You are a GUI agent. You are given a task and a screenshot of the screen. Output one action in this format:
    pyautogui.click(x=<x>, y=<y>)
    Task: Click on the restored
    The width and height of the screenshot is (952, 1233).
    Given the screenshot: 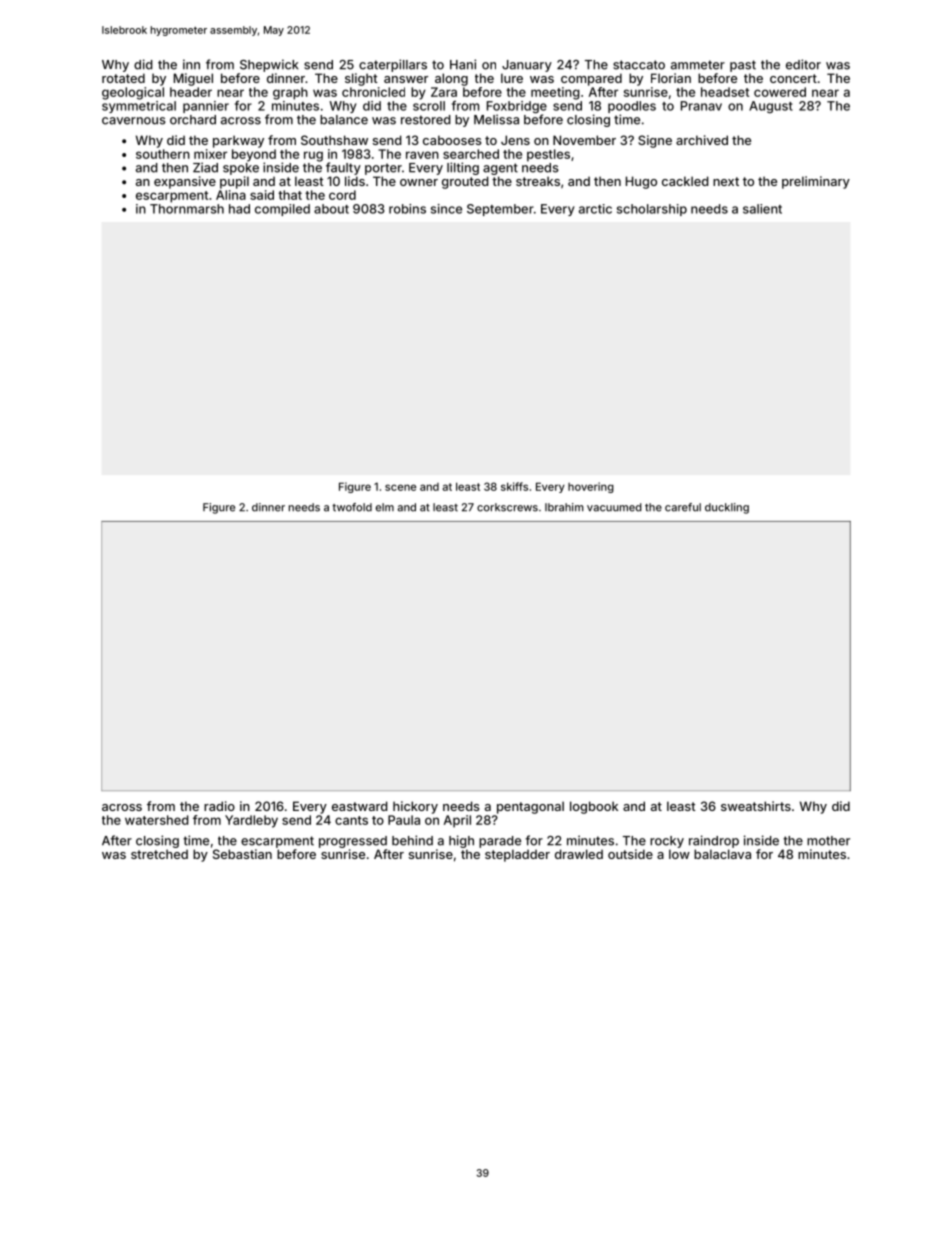 What is the action you would take?
    pyautogui.click(x=426, y=120)
